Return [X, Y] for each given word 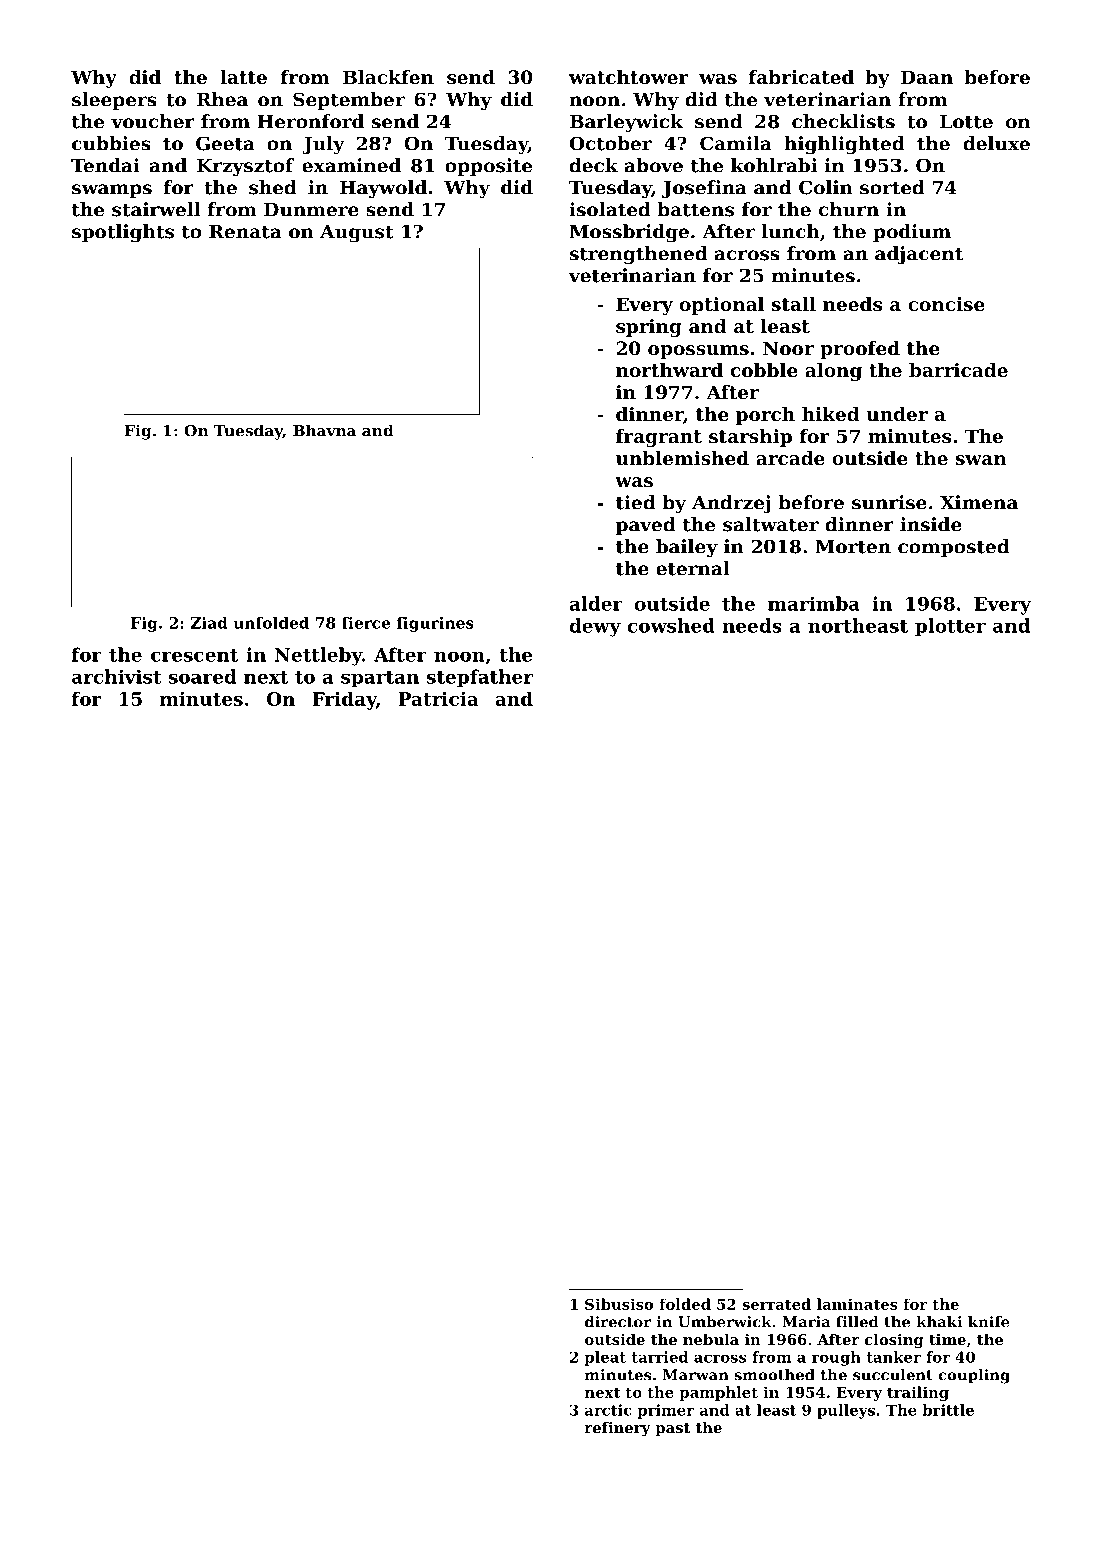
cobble [764, 370]
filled [857, 1322]
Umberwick [725, 1322]
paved [646, 526]
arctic [608, 1410]
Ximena [979, 502]
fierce [366, 623]
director [618, 1322]
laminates [857, 1304]
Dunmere [311, 210]
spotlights [123, 233]
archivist [117, 676]
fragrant [659, 438]
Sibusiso [619, 1304]
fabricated [801, 77]
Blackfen [388, 77]
